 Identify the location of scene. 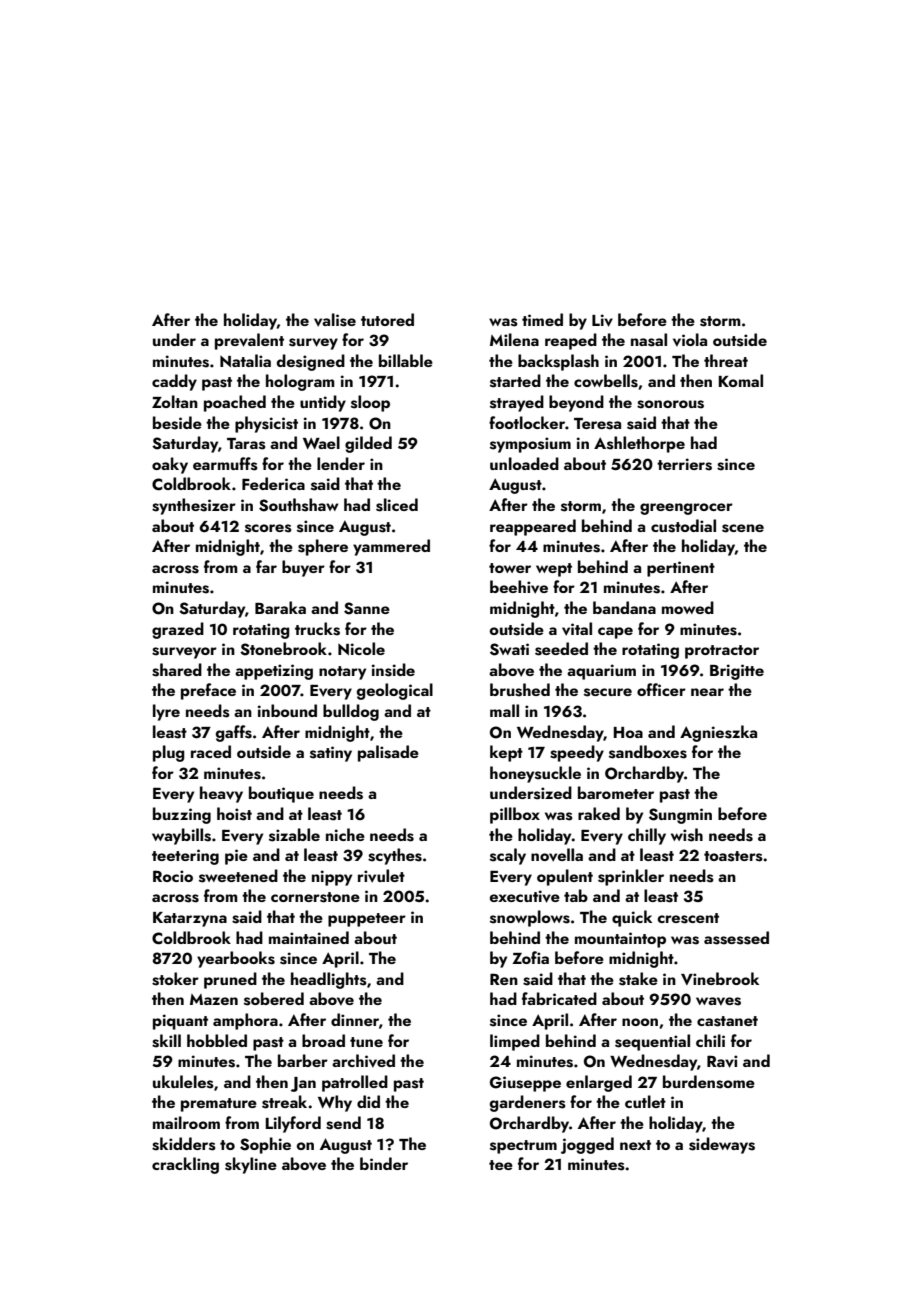
(743, 528).
